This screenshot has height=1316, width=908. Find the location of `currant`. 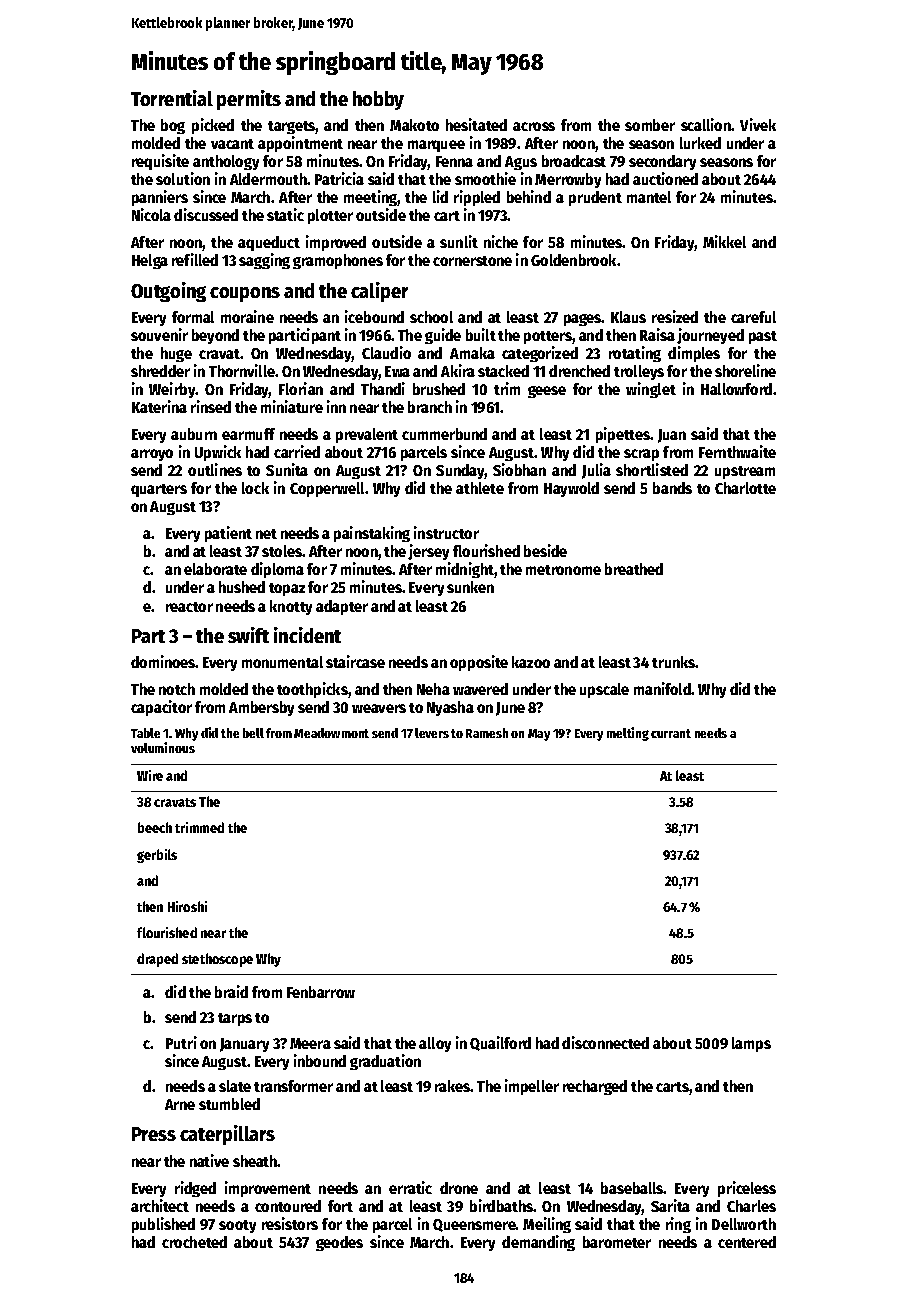

currant is located at coordinates (671, 733).
